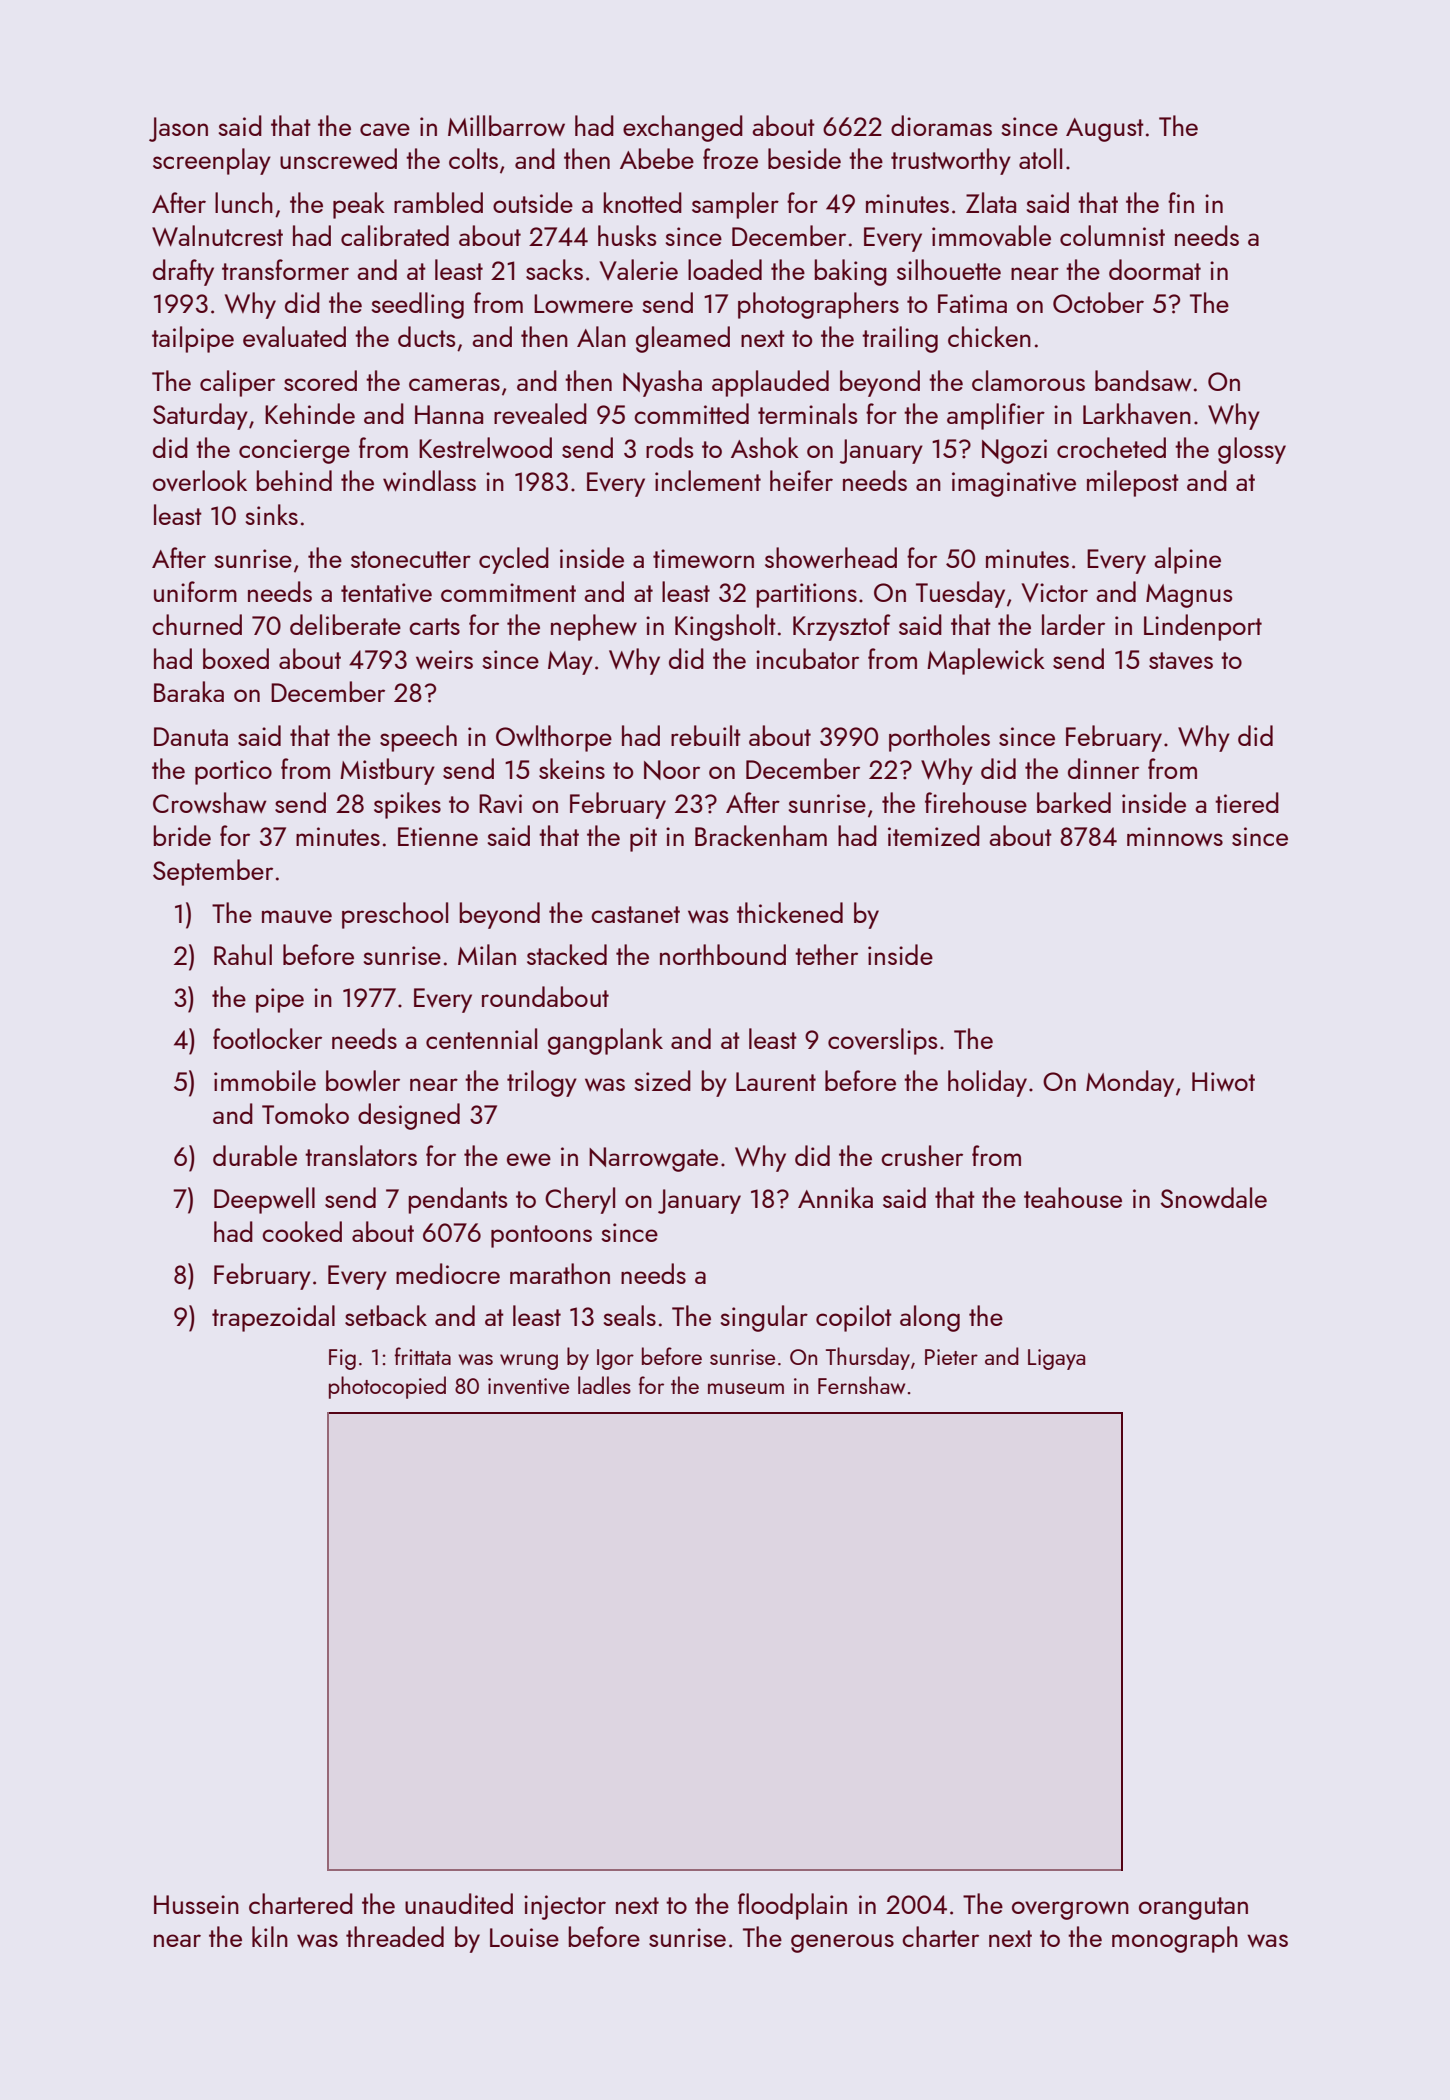  Describe the element at coordinates (407, 805) in the screenshot. I see `spikes` at that location.
